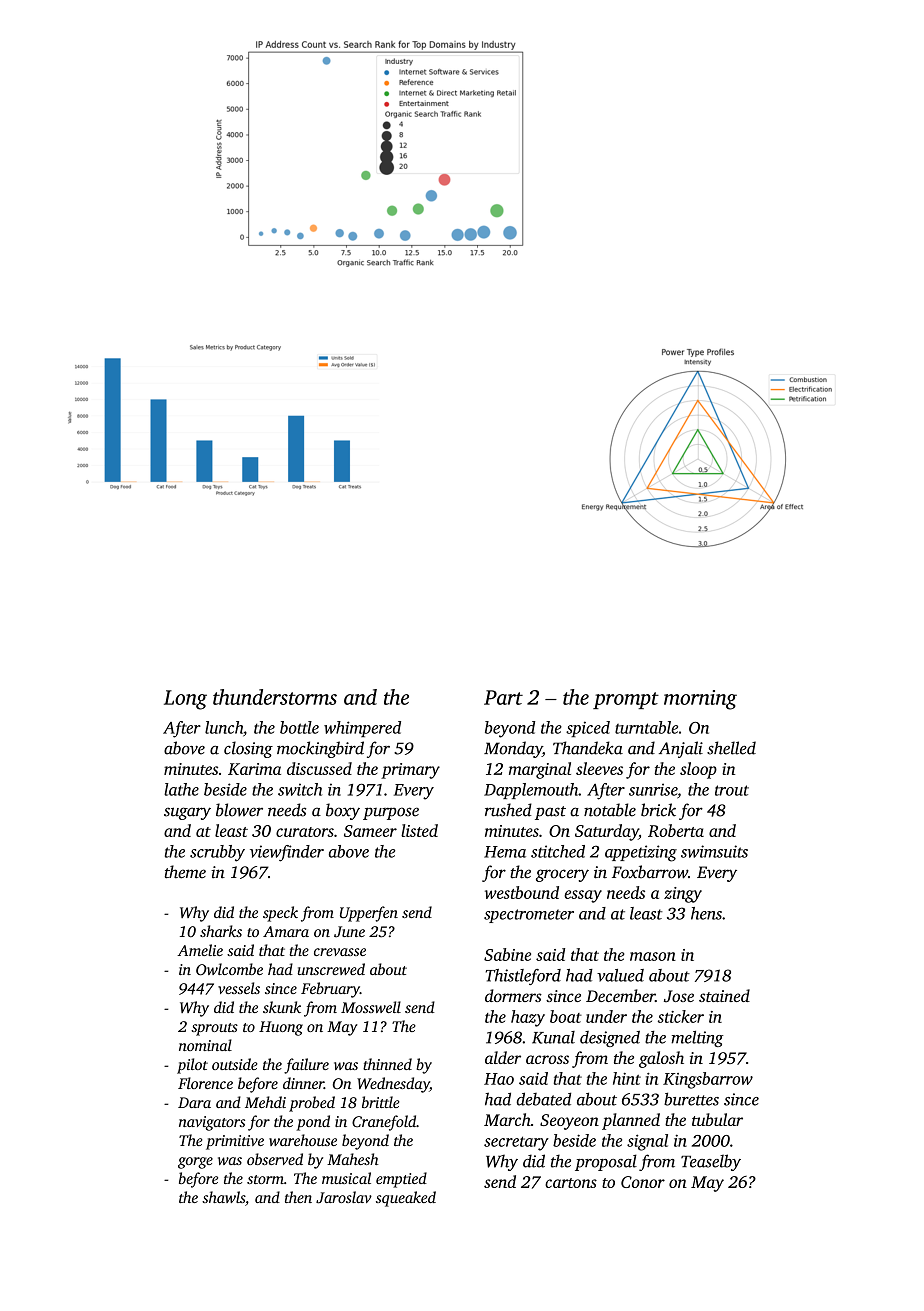 Image resolution: width=924 pixels, height=1311 pixels. What do you see at coordinates (676, 830) in the screenshot?
I see `Roberta` at bounding box center [676, 830].
